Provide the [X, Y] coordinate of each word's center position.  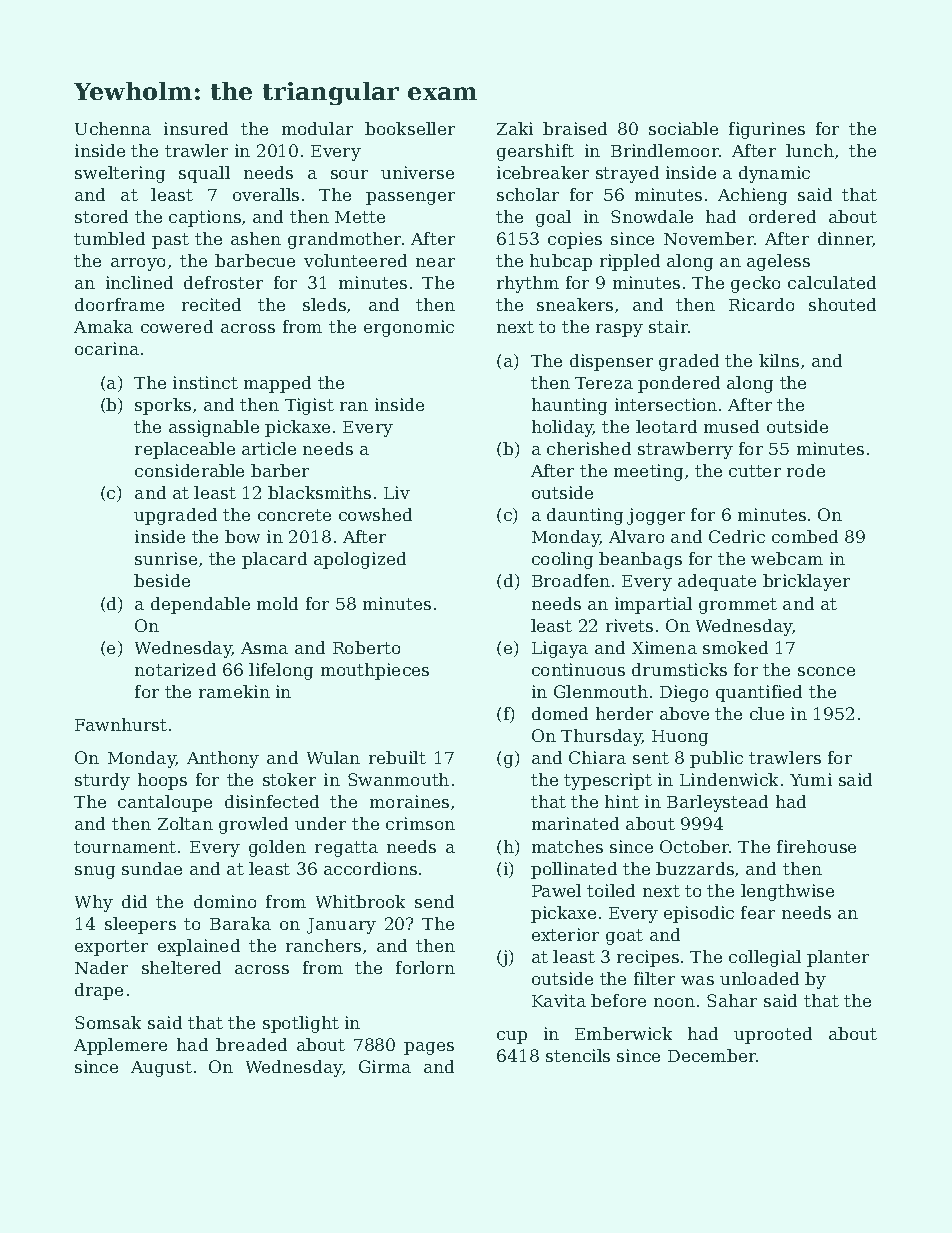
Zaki [515, 128]
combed [805, 536]
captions [205, 218]
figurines [767, 130]
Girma [385, 1066]
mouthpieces [375, 671]
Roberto [366, 647]
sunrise [166, 558]
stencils [578, 1055]
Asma [264, 648]
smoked [735, 647]
